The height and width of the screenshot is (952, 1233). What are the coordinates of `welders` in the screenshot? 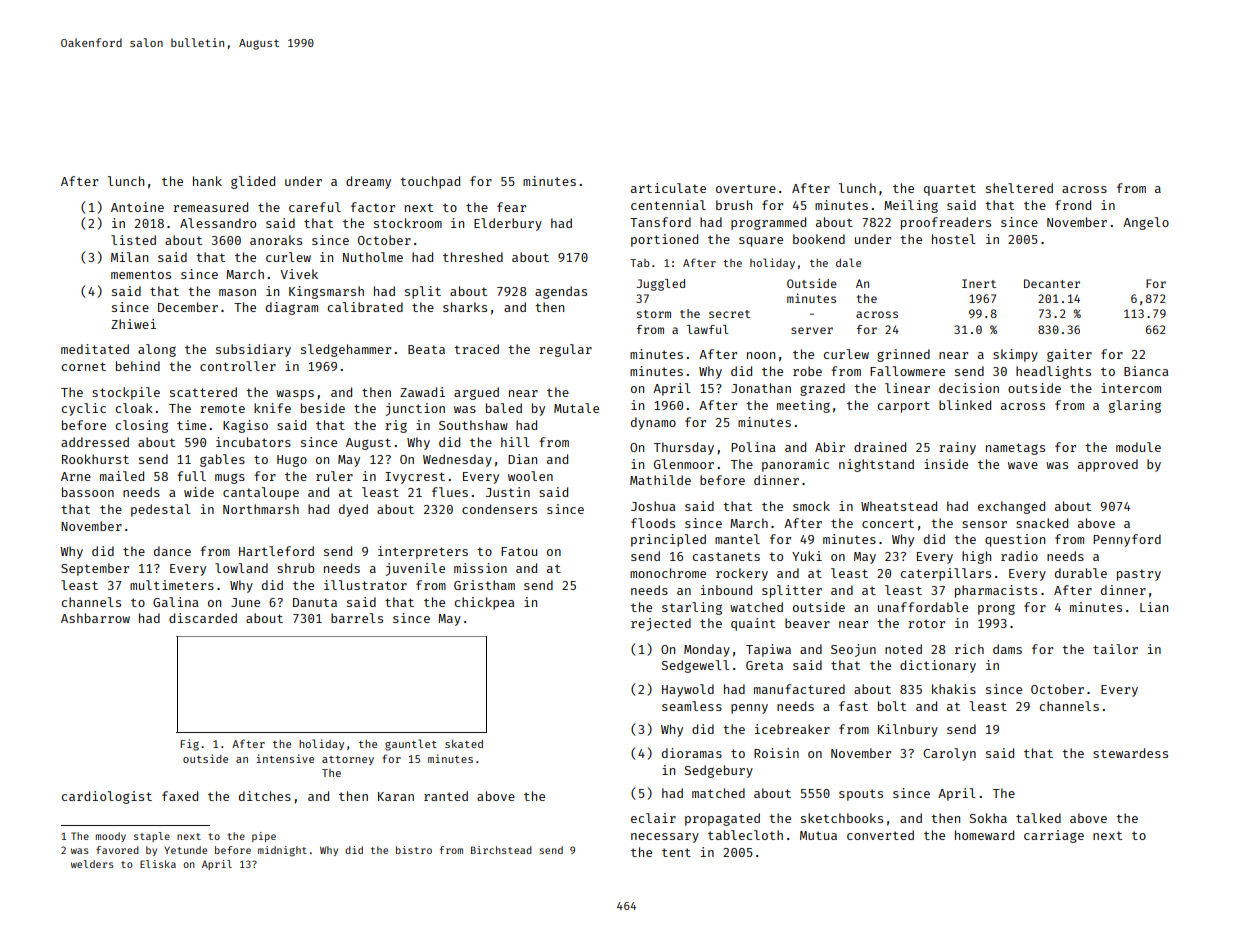 It's located at (92, 864).
